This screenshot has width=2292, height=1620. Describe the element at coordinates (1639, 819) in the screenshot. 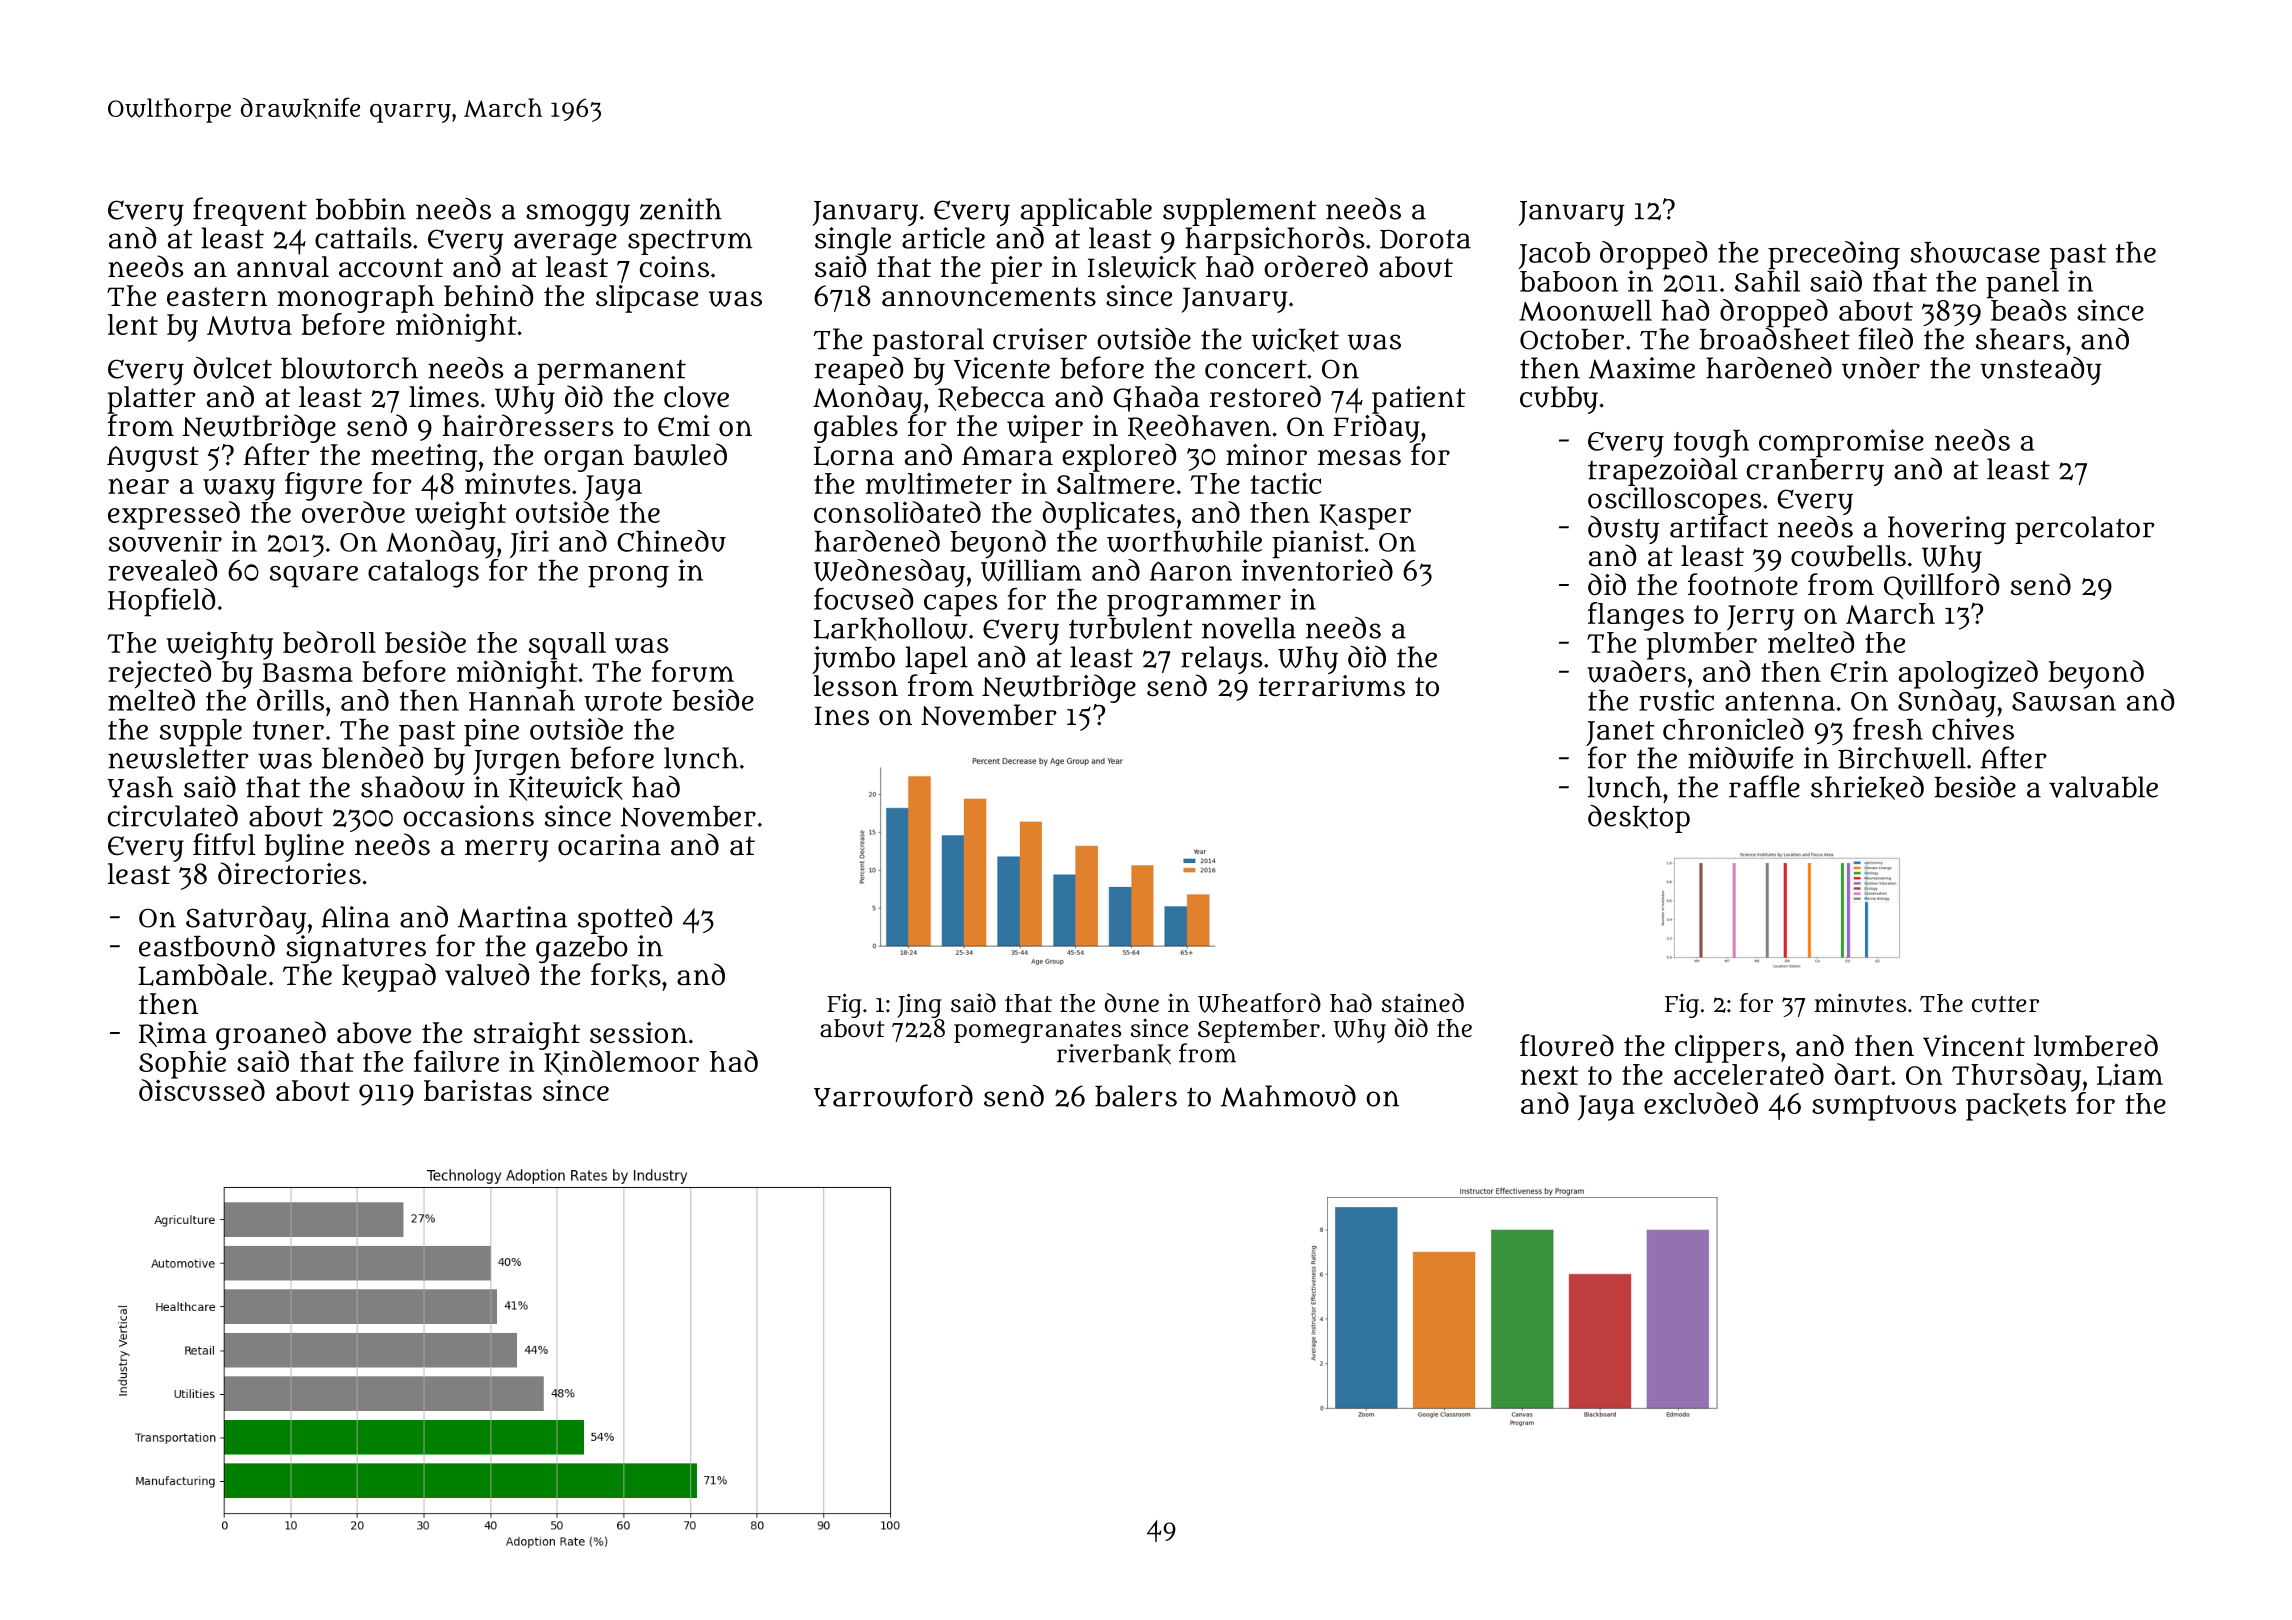

I see `desktop` at that location.
